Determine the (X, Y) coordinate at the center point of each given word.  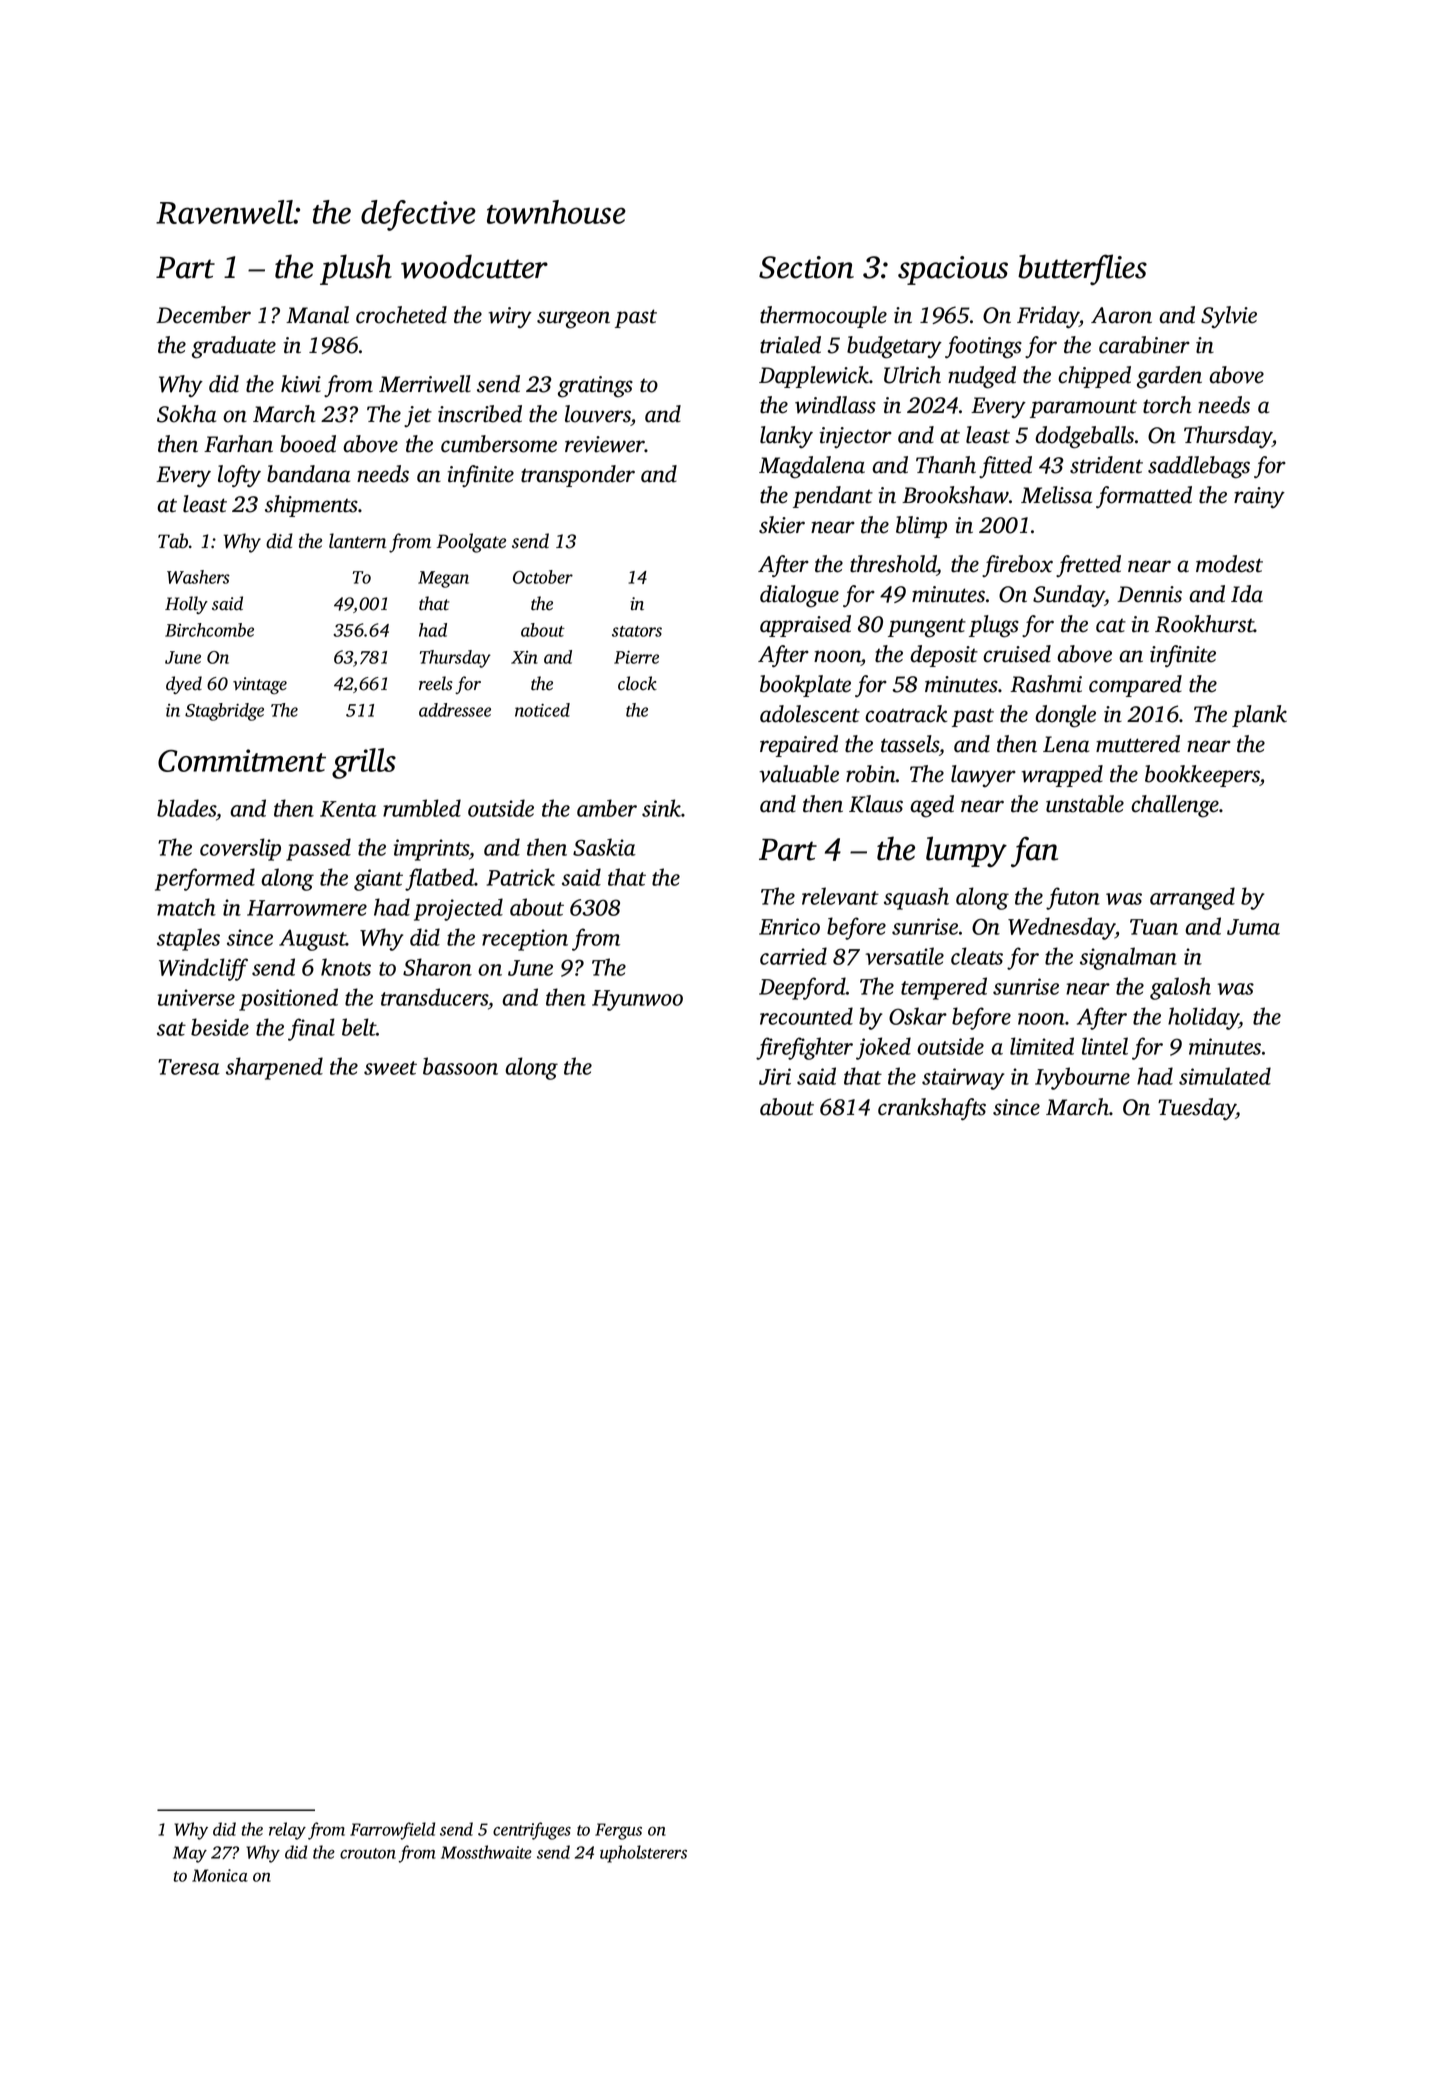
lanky (786, 437)
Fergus (618, 1831)
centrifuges (532, 1831)
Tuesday (1197, 1109)
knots (346, 967)
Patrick (521, 877)
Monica (220, 1875)
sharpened (274, 1068)
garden (1169, 377)
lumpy (966, 852)
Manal (317, 315)
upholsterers (643, 1854)
